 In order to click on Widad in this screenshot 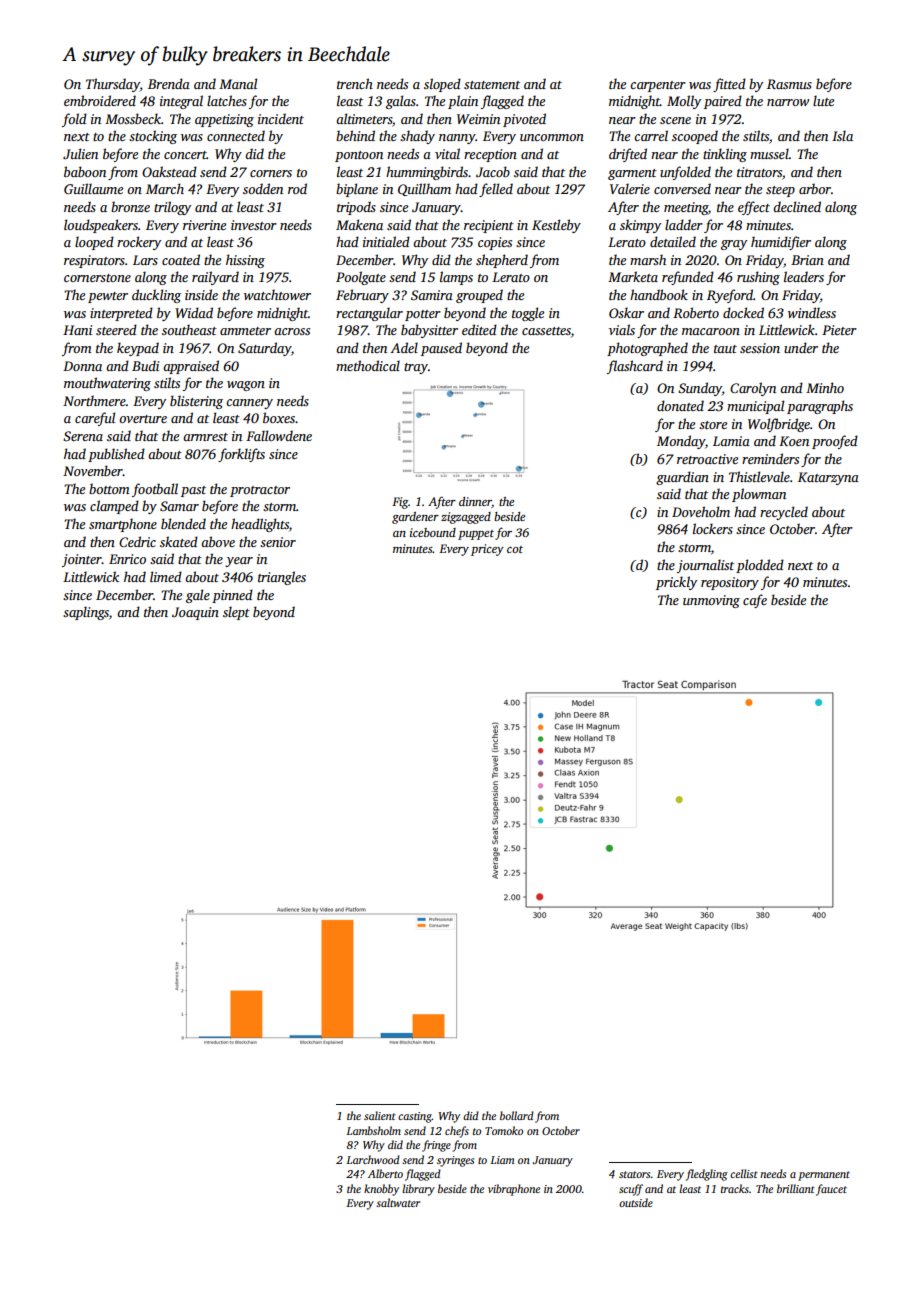, I will do `click(194, 312)`.
